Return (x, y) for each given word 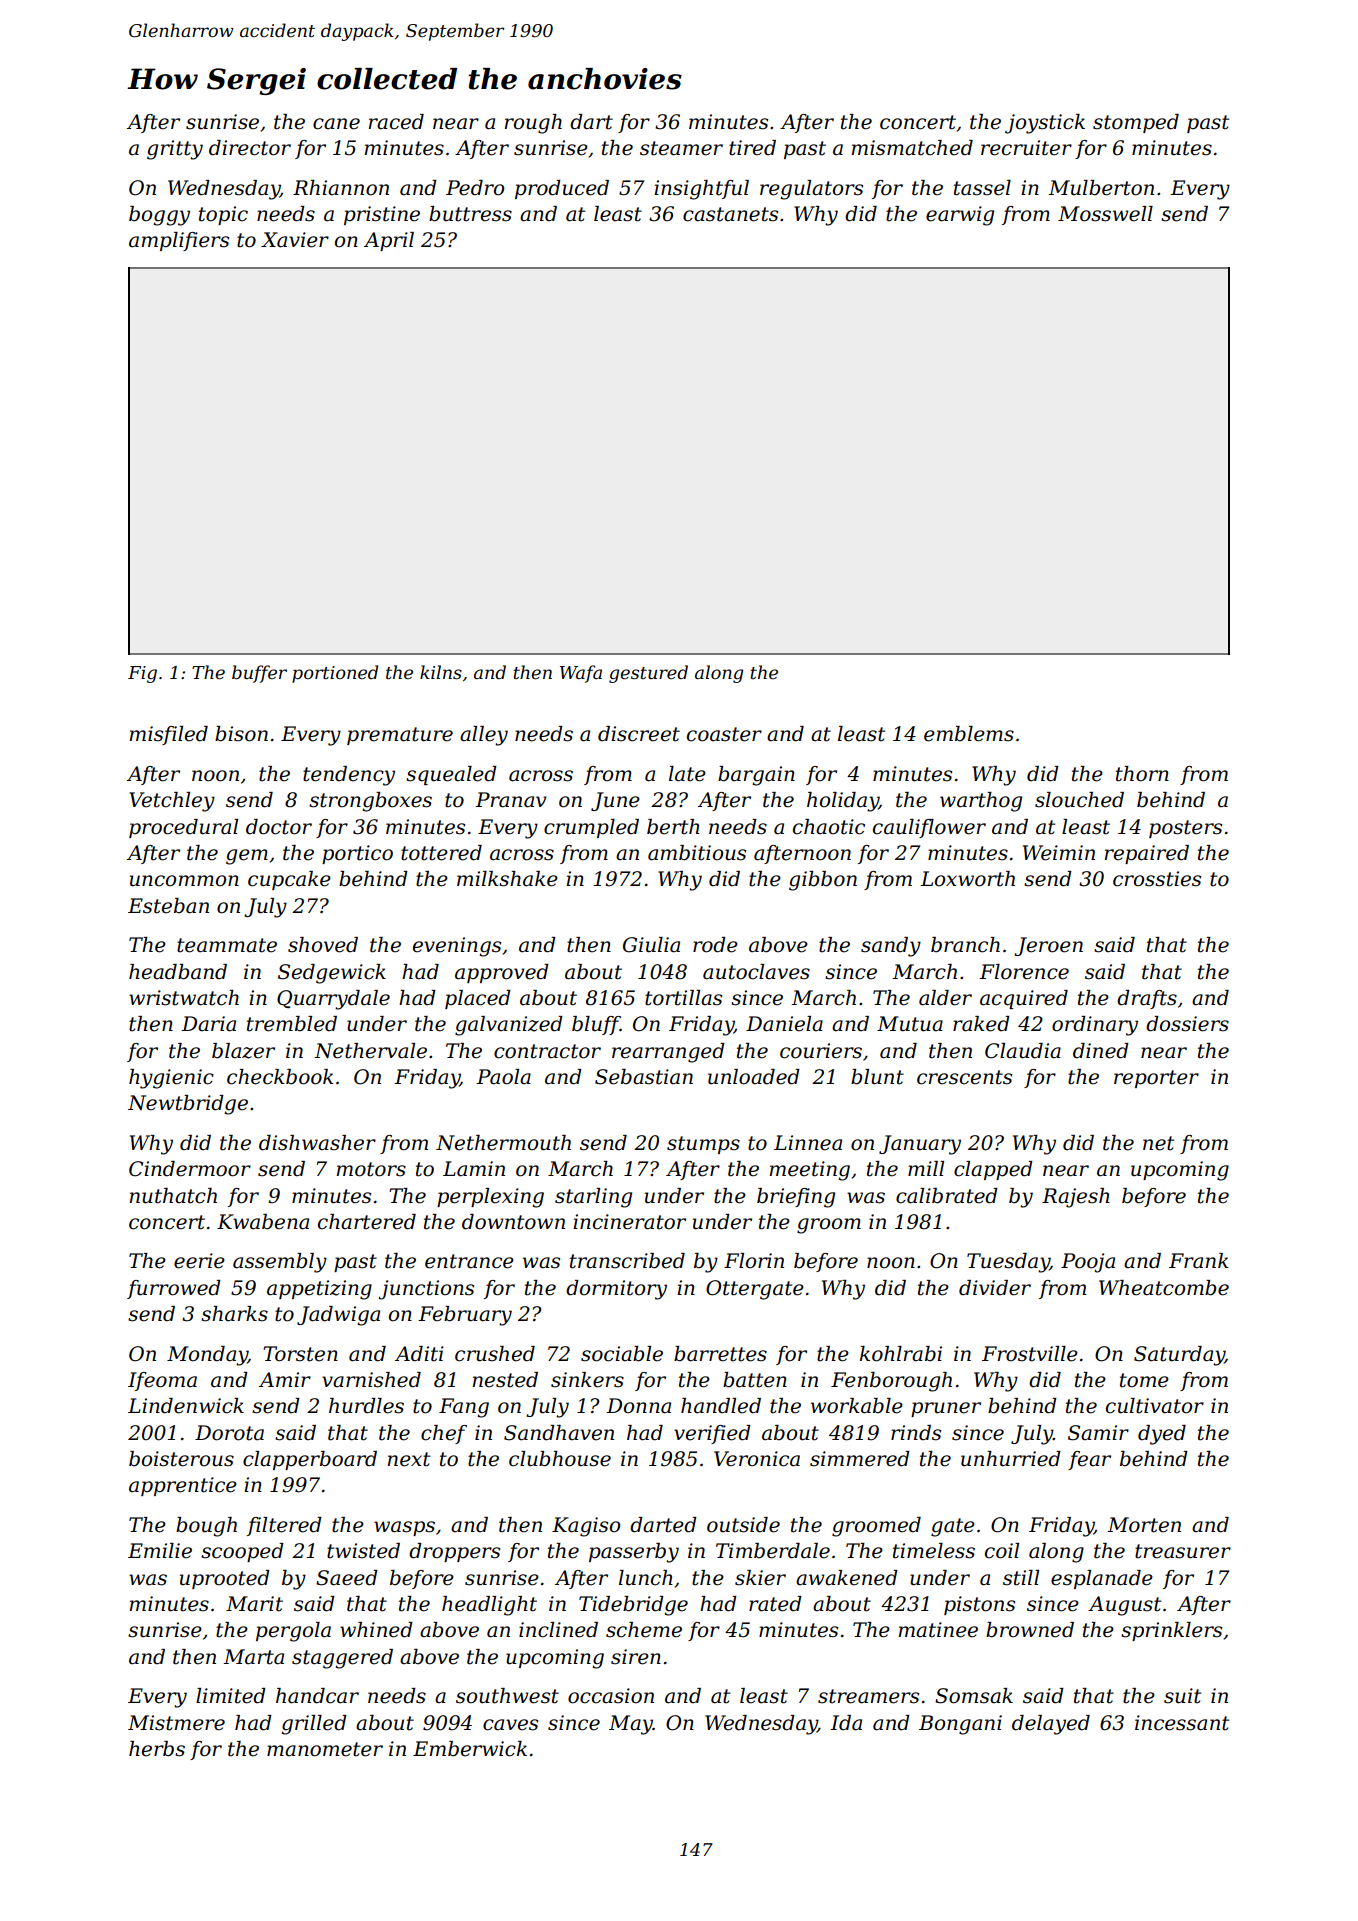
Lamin (474, 1169)
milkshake (507, 879)
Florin (754, 1261)
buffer (259, 674)
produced (562, 189)
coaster (724, 734)
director (250, 148)
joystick (1045, 124)
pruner (946, 1409)
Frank (1199, 1261)
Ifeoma (162, 1381)
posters (1185, 829)
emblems (969, 734)
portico (357, 854)
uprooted (225, 1579)
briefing (796, 1198)
